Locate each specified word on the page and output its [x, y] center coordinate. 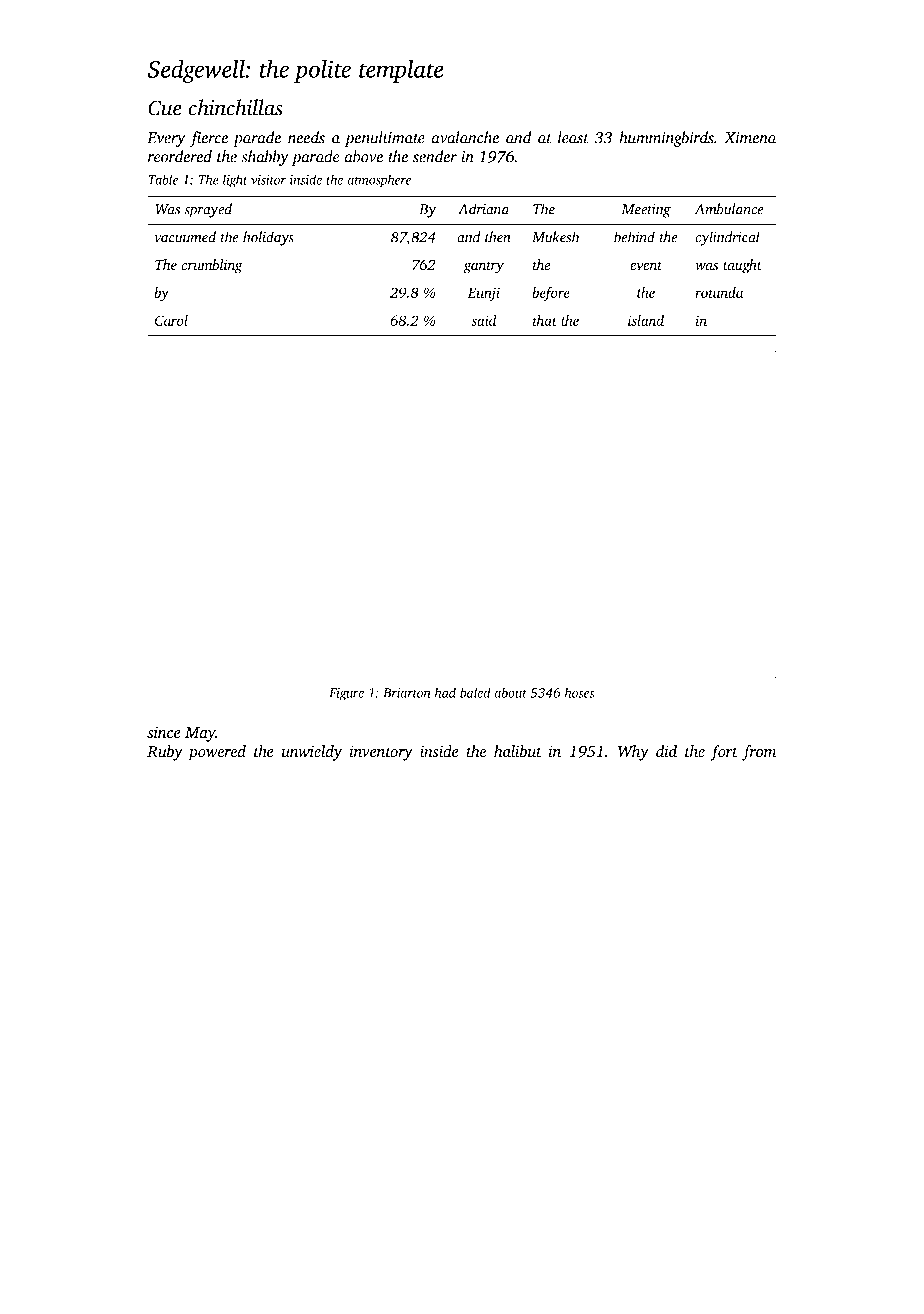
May [200, 734]
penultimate [385, 139]
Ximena [750, 138]
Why [633, 753]
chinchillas [235, 107]
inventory [381, 753]
